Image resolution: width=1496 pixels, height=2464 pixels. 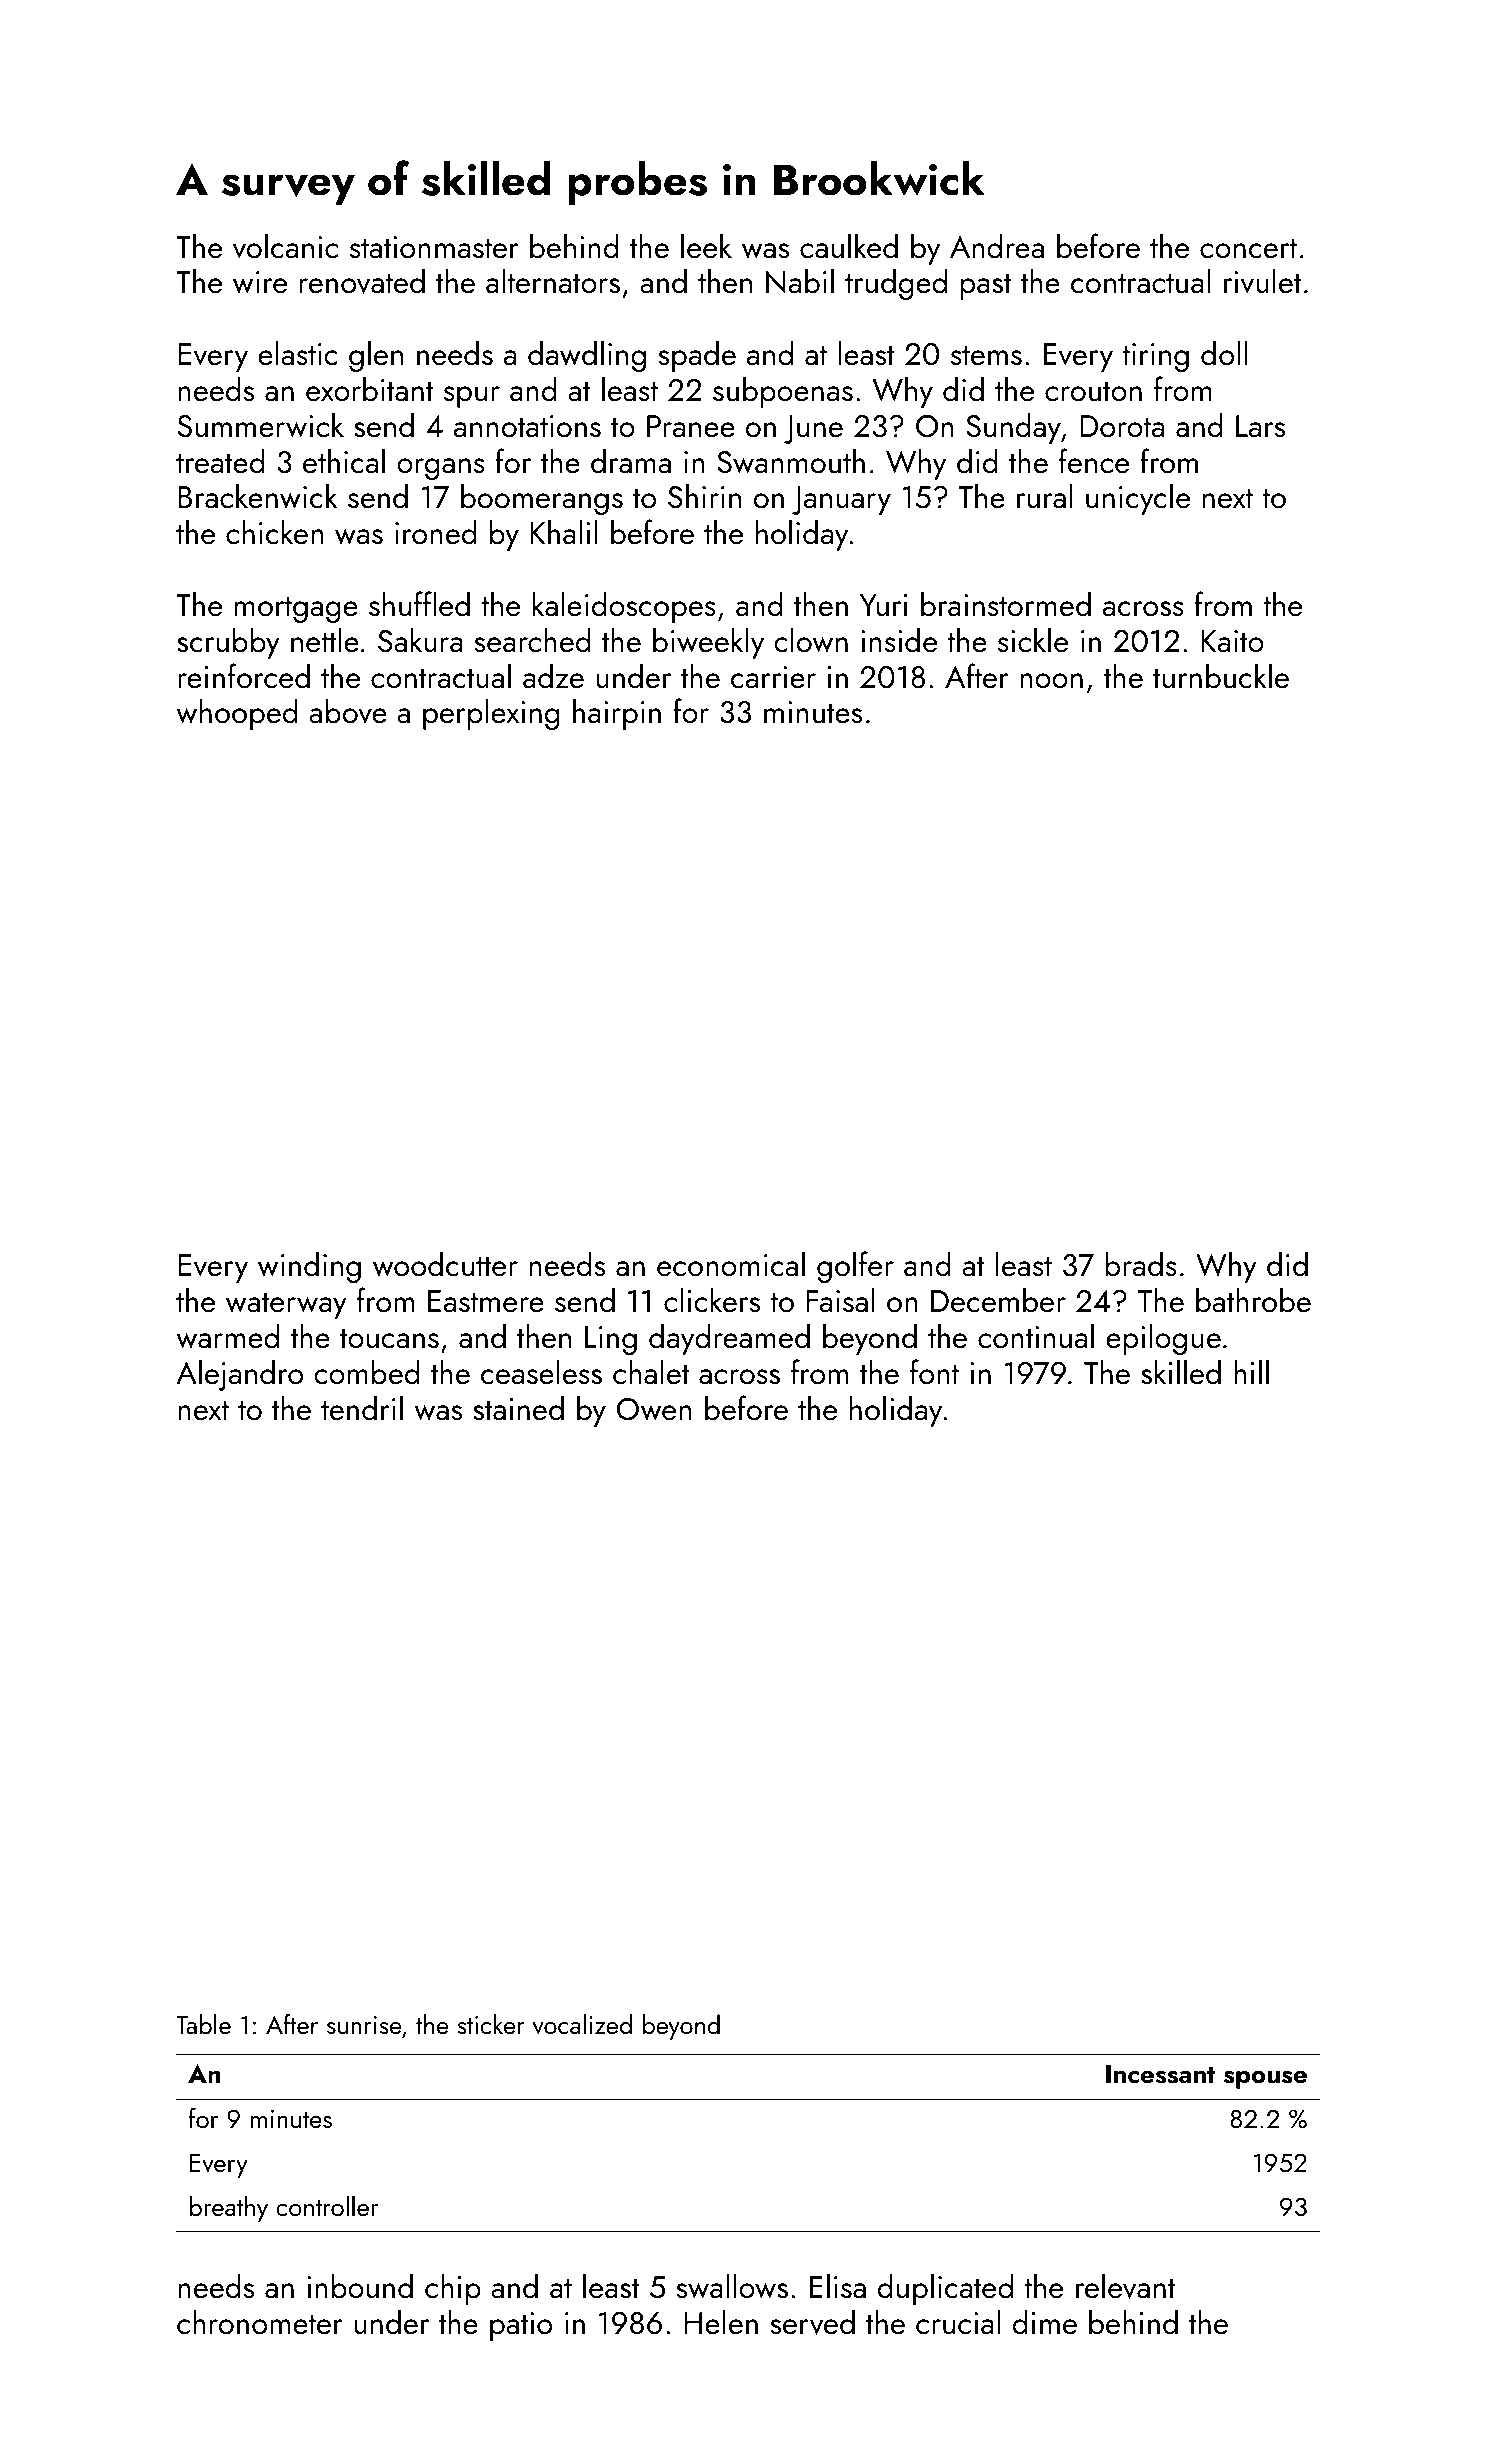 What do you see at coordinates (327, 2206) in the document?
I see `controller` at bounding box center [327, 2206].
